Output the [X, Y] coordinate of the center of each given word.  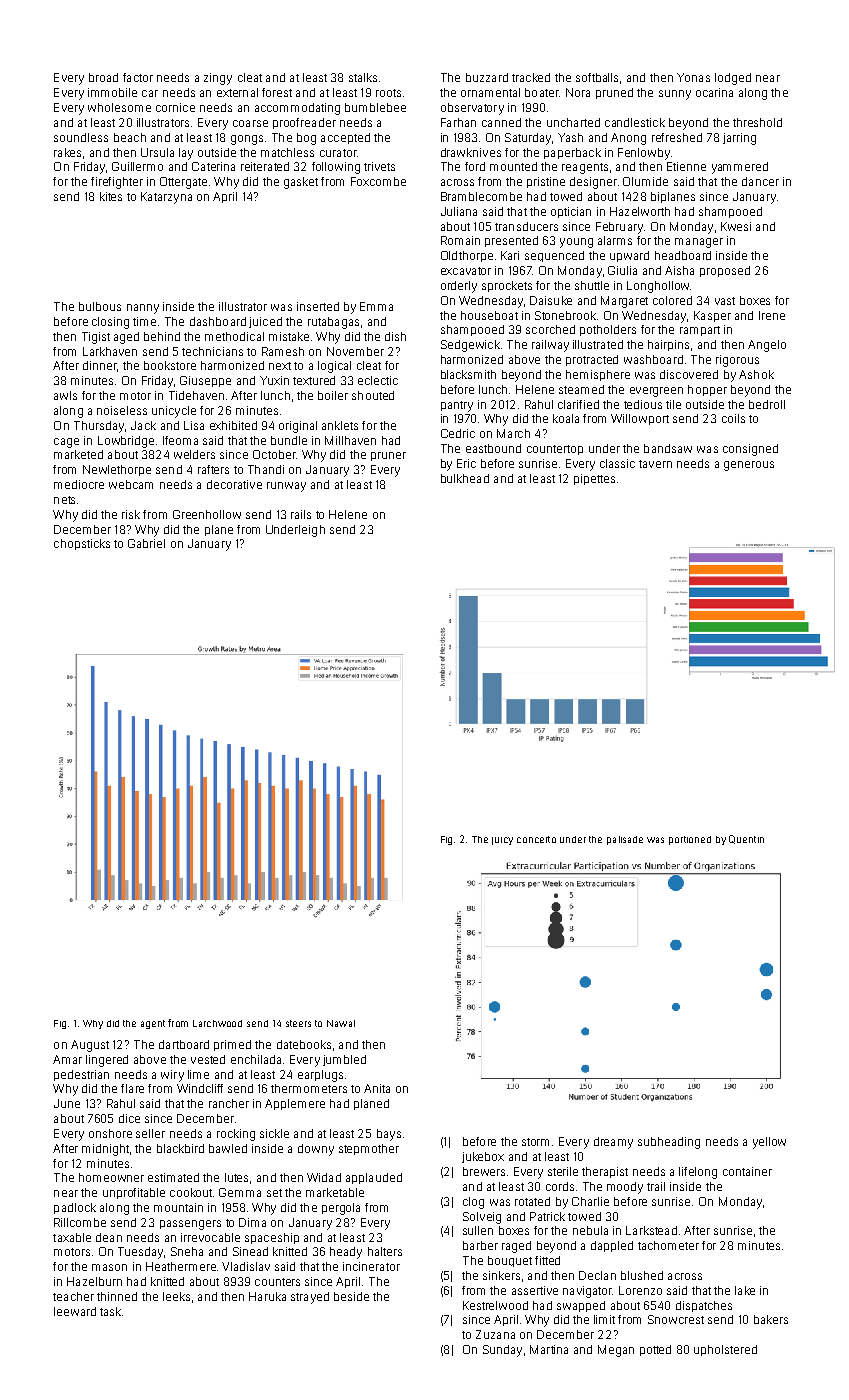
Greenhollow [207, 514]
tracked [531, 77]
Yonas [693, 77]
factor [138, 77]
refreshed [677, 137]
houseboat [489, 315]
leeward [75, 1311]
